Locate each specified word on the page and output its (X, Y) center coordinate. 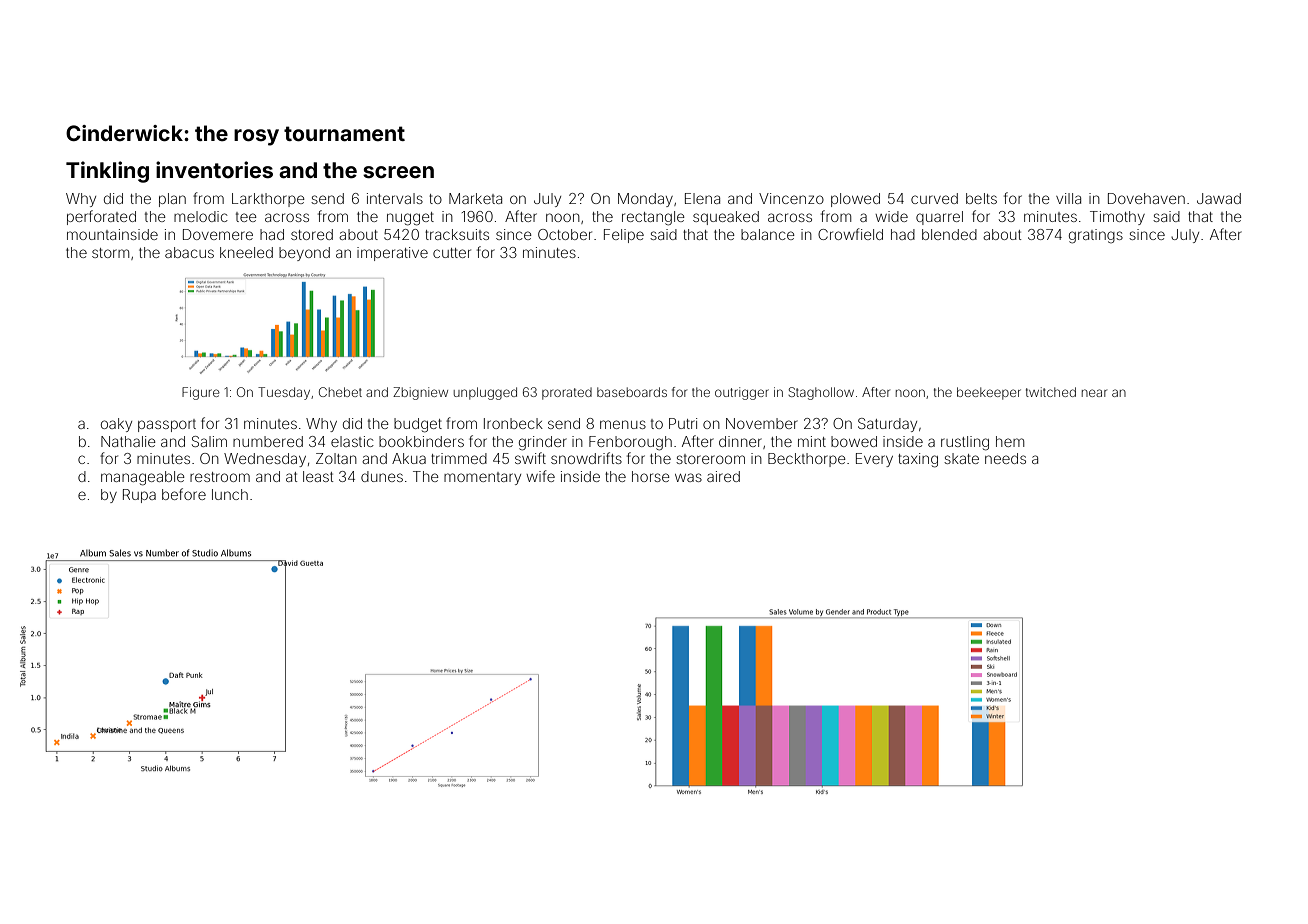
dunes (382, 476)
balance (768, 234)
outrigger (742, 393)
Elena (702, 198)
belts (981, 198)
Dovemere (218, 234)
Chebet (340, 392)
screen (398, 172)
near (1094, 393)
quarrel (939, 218)
